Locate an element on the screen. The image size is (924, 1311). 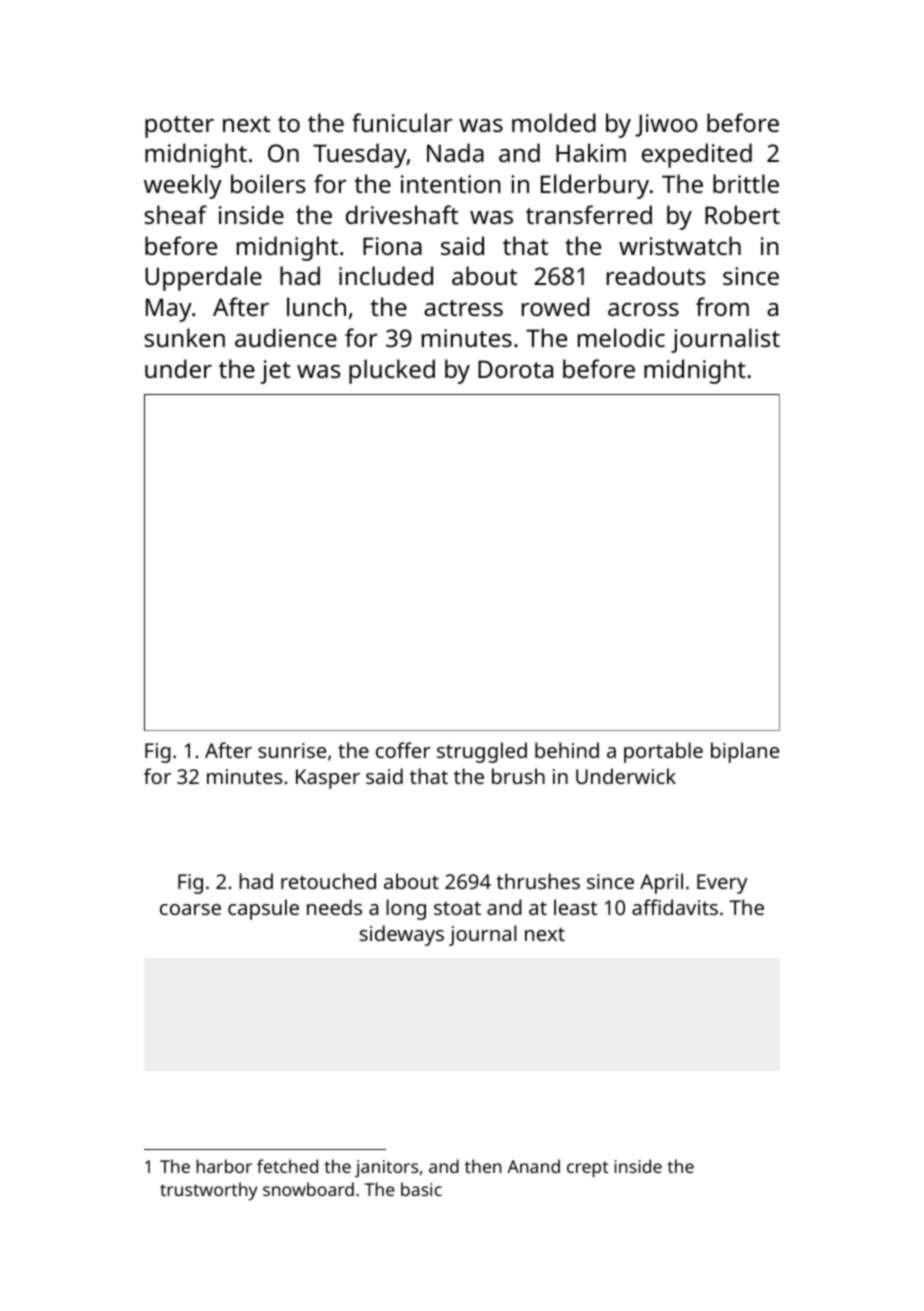
funicular is located at coordinates (402, 122).
